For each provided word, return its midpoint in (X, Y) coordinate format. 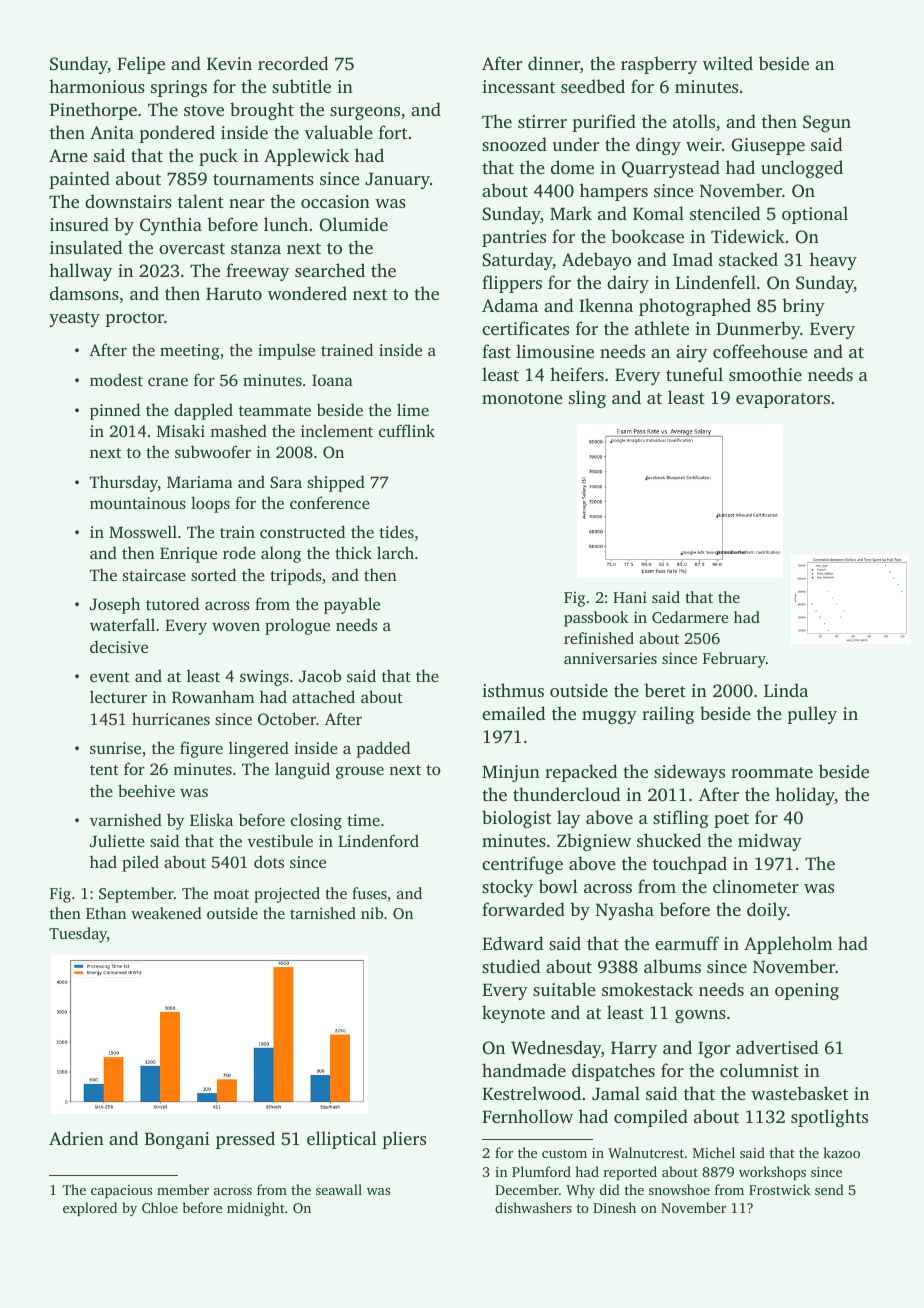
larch (395, 552)
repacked (581, 773)
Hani (630, 597)
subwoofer (213, 451)
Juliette (117, 840)
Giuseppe (768, 146)
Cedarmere (690, 617)
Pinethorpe (93, 111)
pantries (514, 238)
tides (396, 531)
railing (668, 715)
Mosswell (143, 531)
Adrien (76, 1138)
